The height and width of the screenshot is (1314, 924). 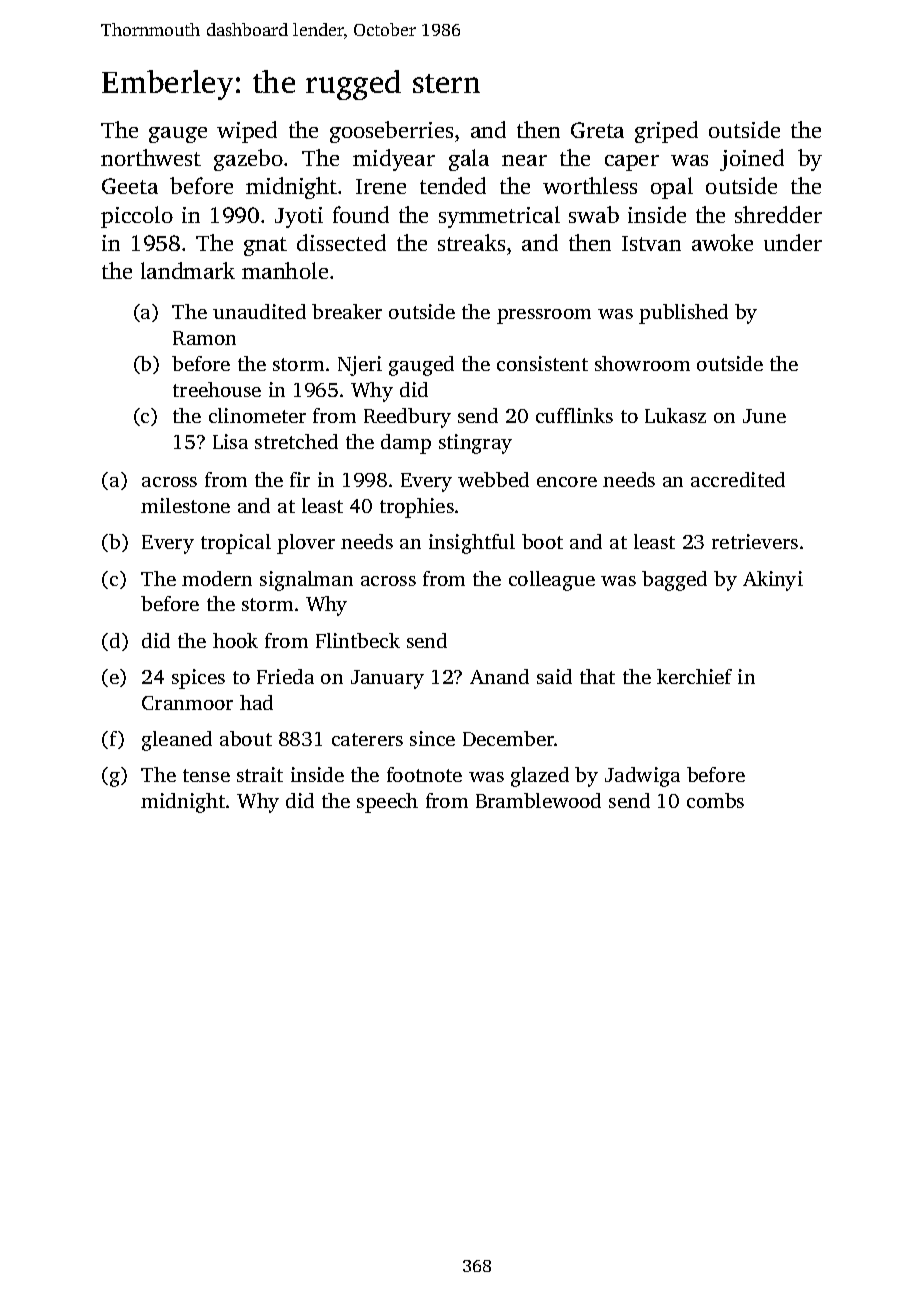 What do you see at coordinates (259, 311) in the screenshot?
I see `unaudited` at bounding box center [259, 311].
